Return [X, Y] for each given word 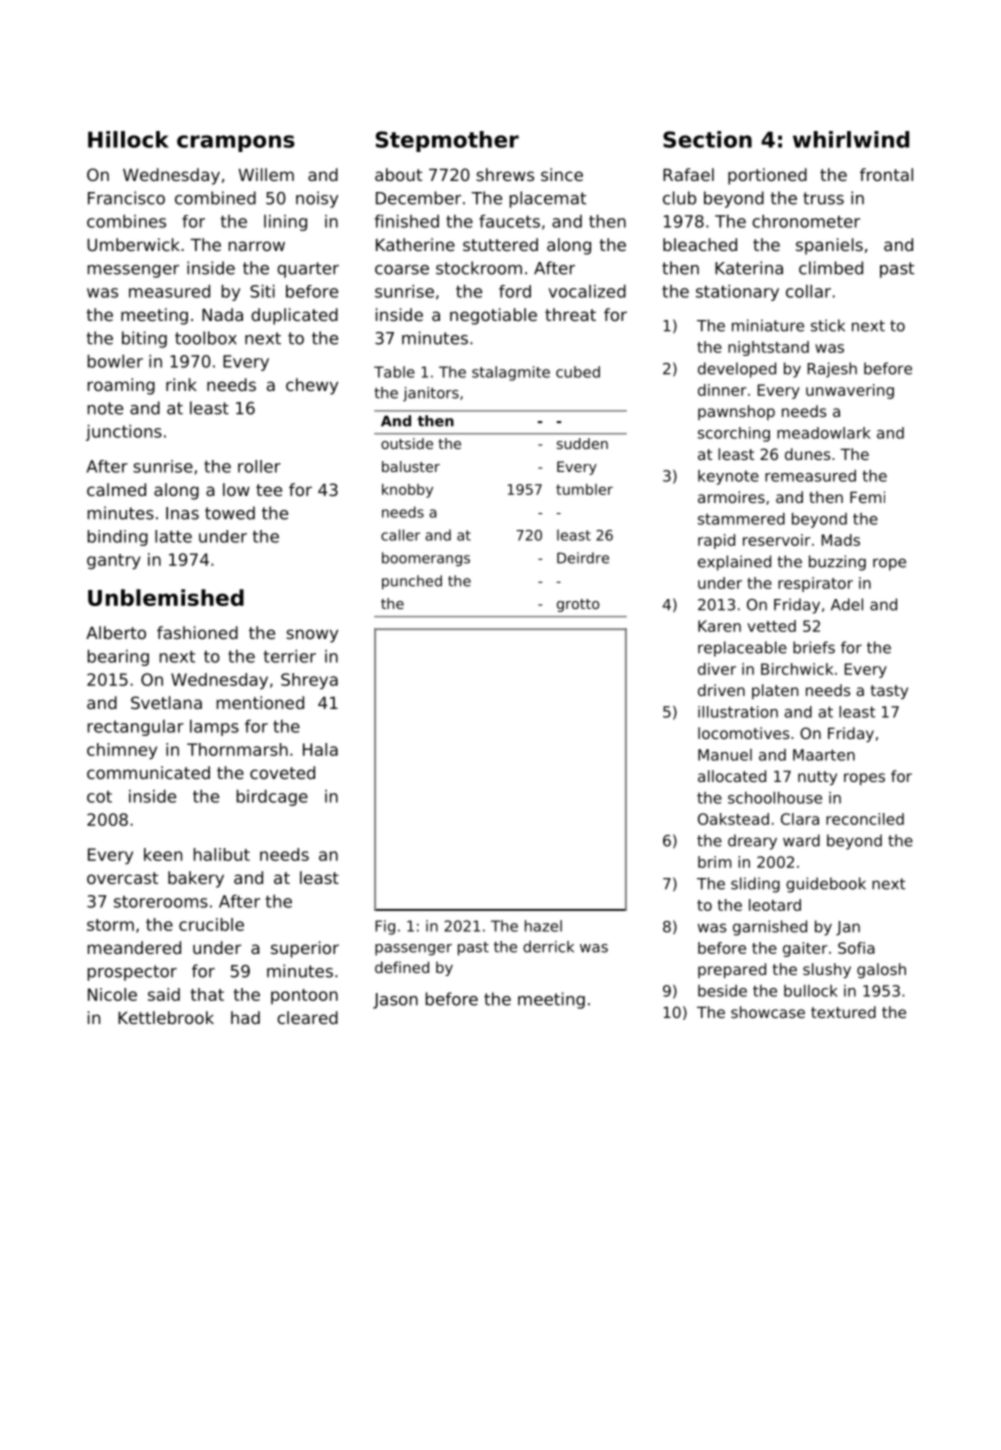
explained [734, 563]
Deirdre [583, 558]
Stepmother [447, 141]
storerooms [161, 902]
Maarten [824, 755]
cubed [578, 372]
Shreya [309, 681]
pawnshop [736, 412]
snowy [312, 636]
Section [707, 139]
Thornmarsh [237, 749]
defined [402, 967]
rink [181, 384]
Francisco [126, 198]
